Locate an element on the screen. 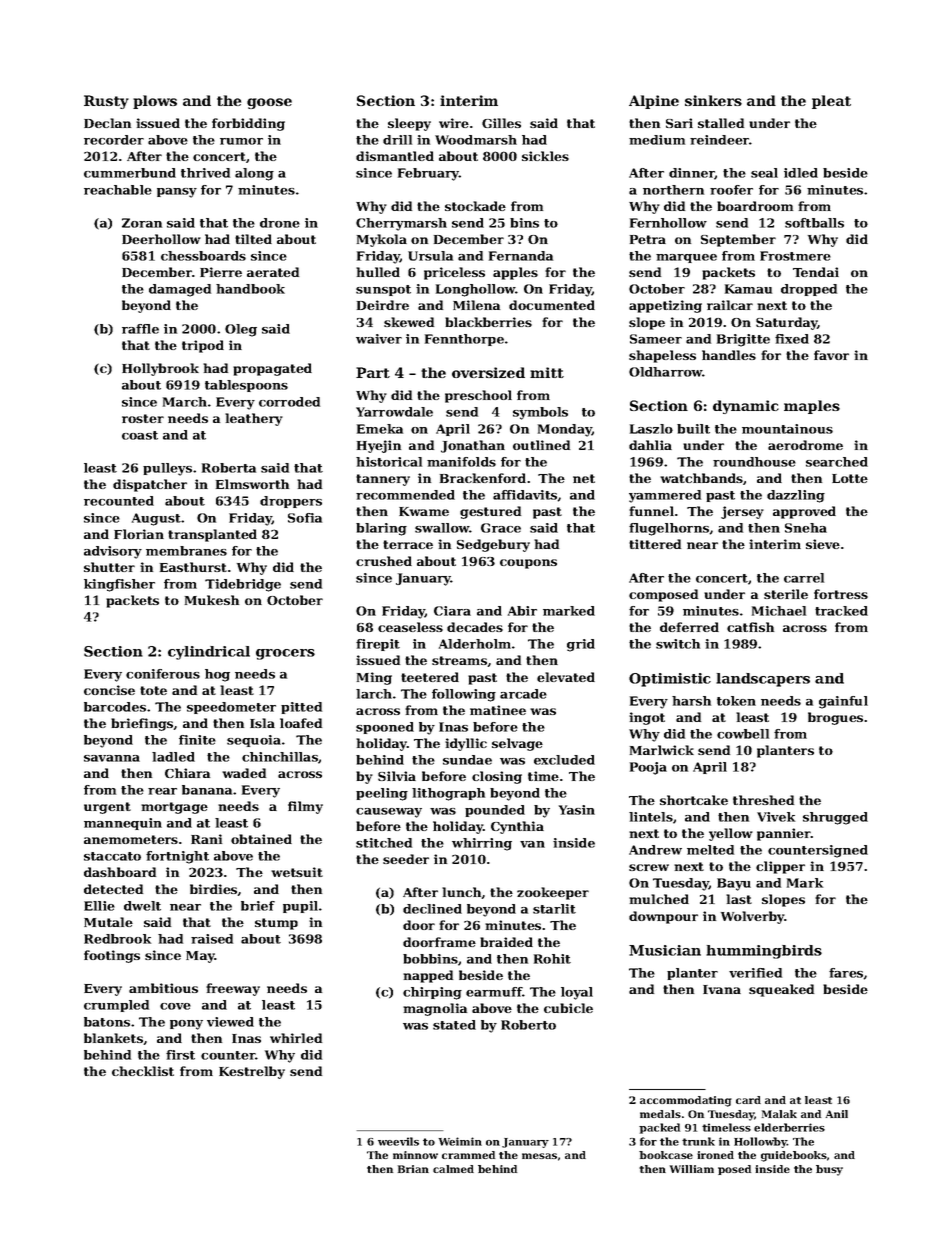  Fennthorpe is located at coordinates (464, 340).
